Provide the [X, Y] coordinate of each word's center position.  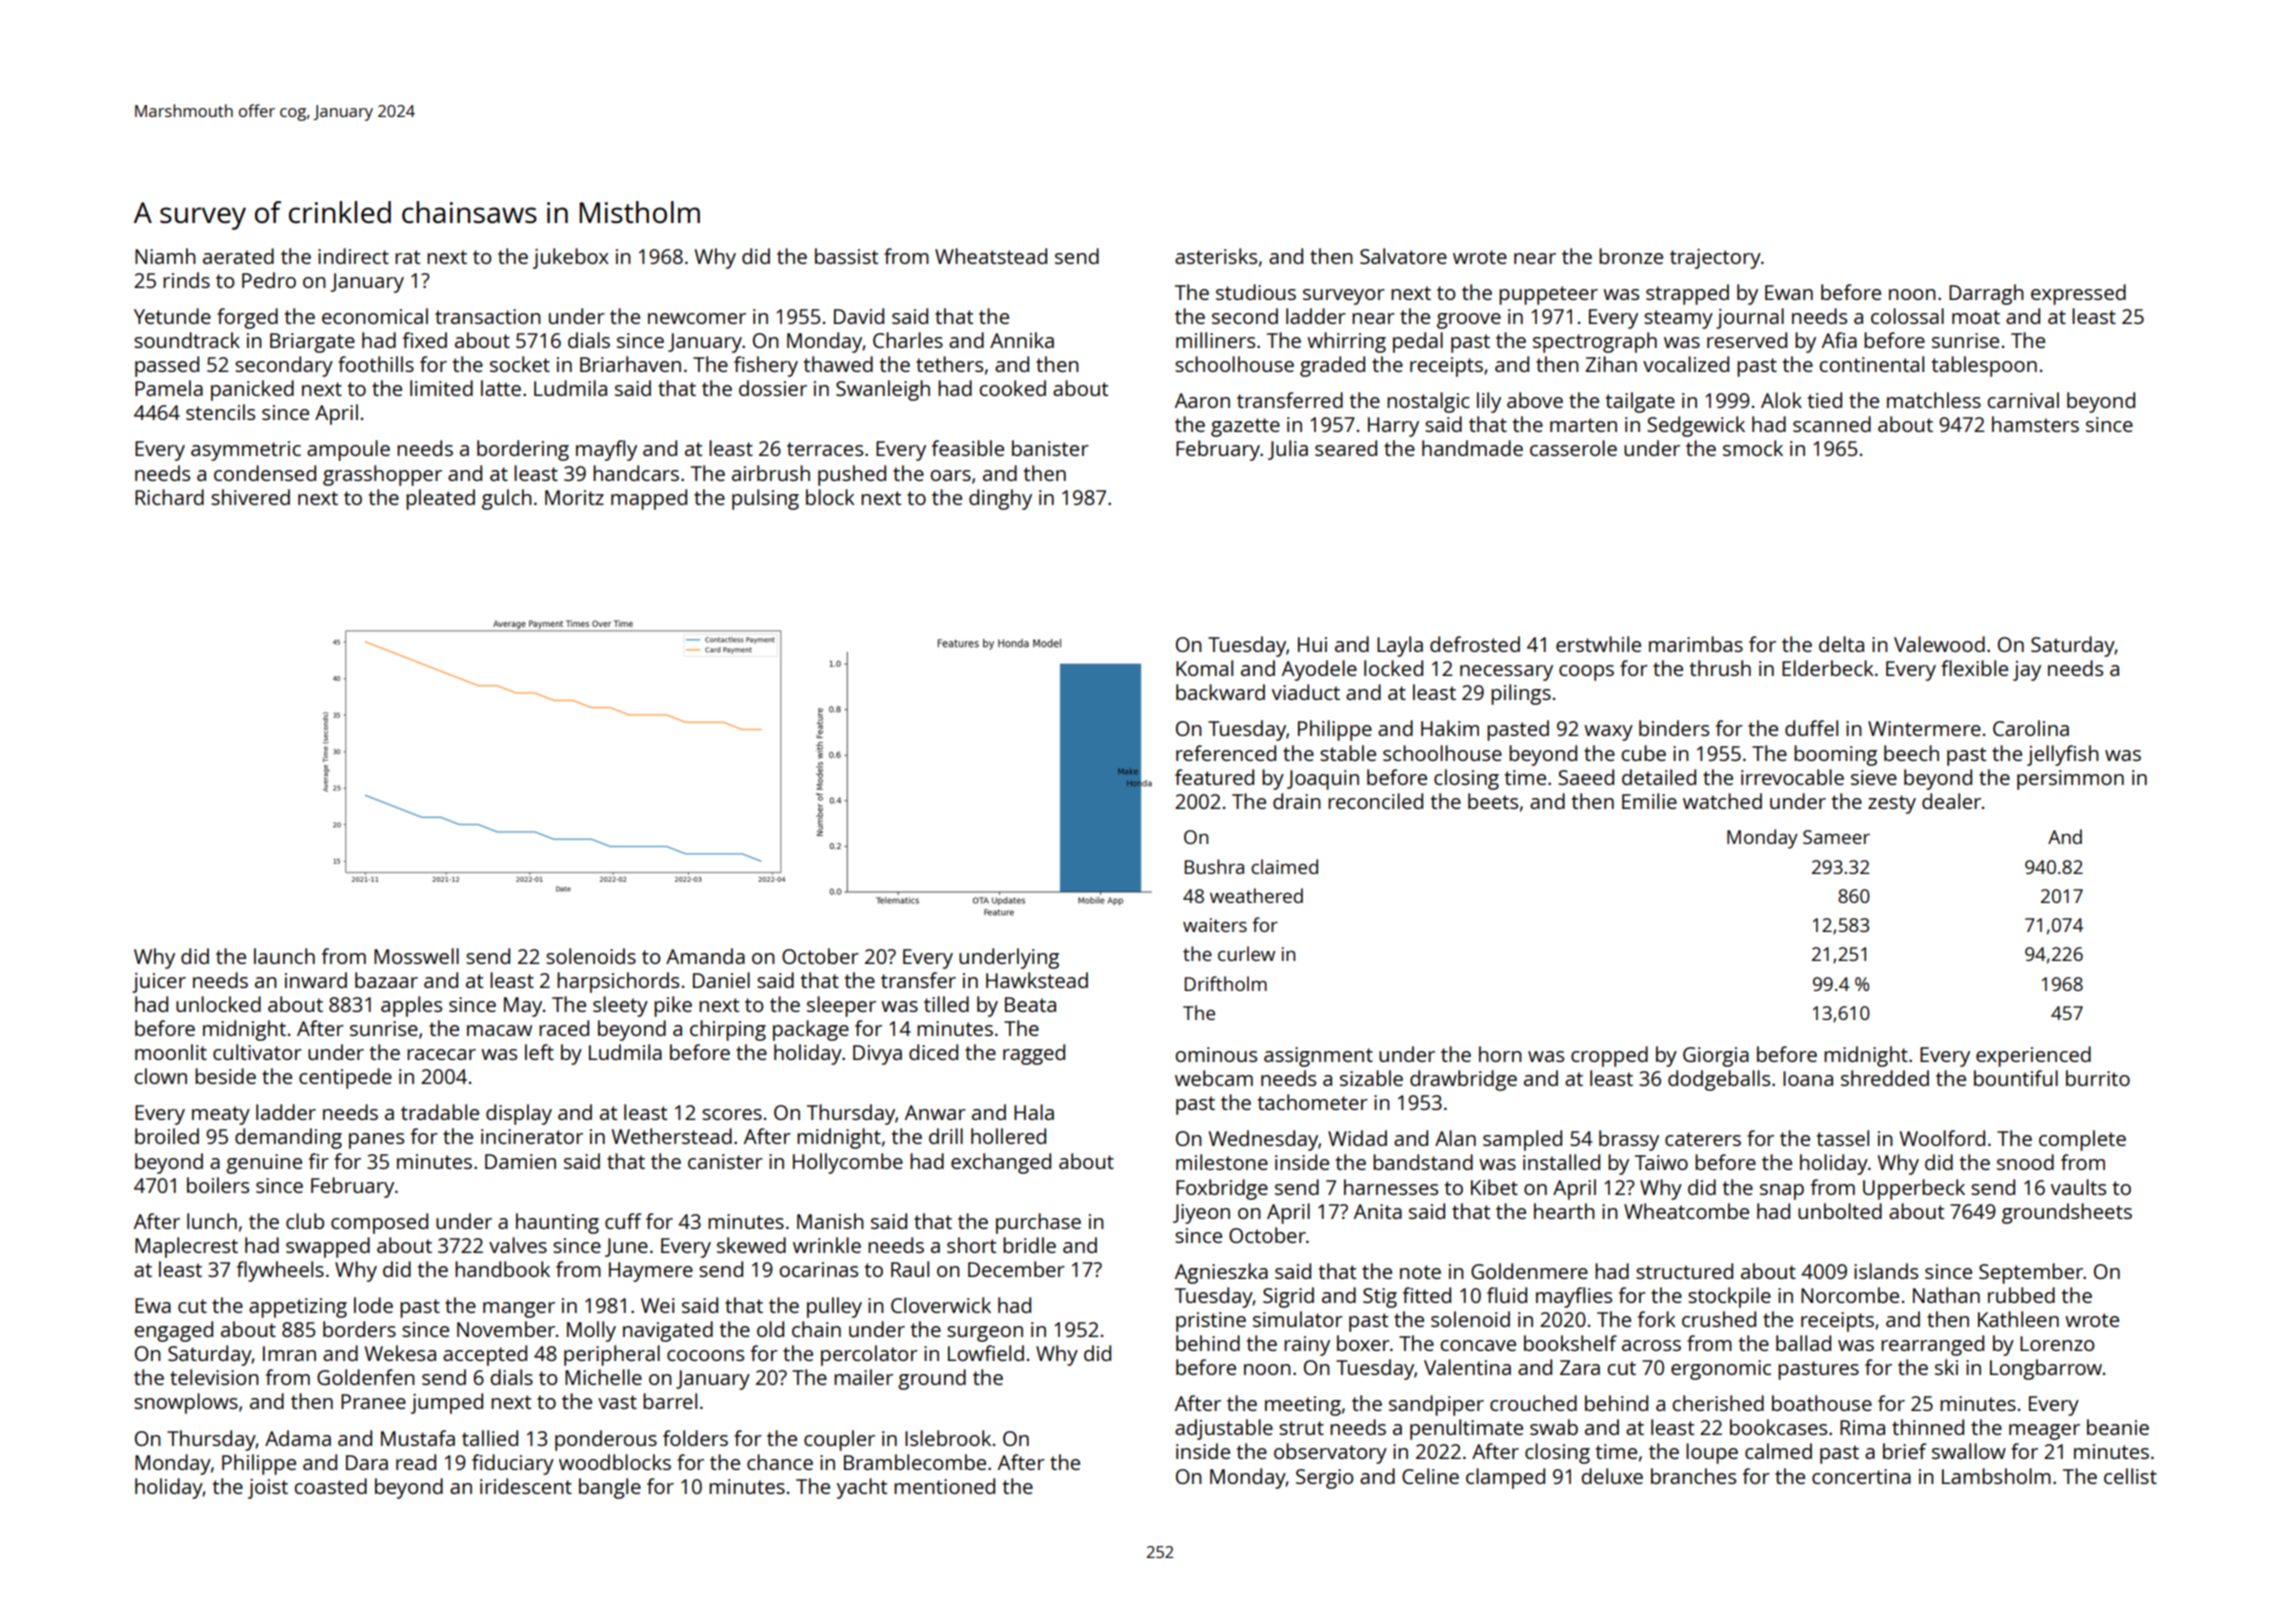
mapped [649, 499]
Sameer [1836, 837]
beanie [2118, 1427]
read [416, 1462]
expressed [2078, 294]
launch [284, 956]
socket [520, 364]
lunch [212, 1221]
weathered [1256, 895]
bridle [1029, 1245]
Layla [1400, 646]
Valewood [1939, 644]
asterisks [1216, 256]
